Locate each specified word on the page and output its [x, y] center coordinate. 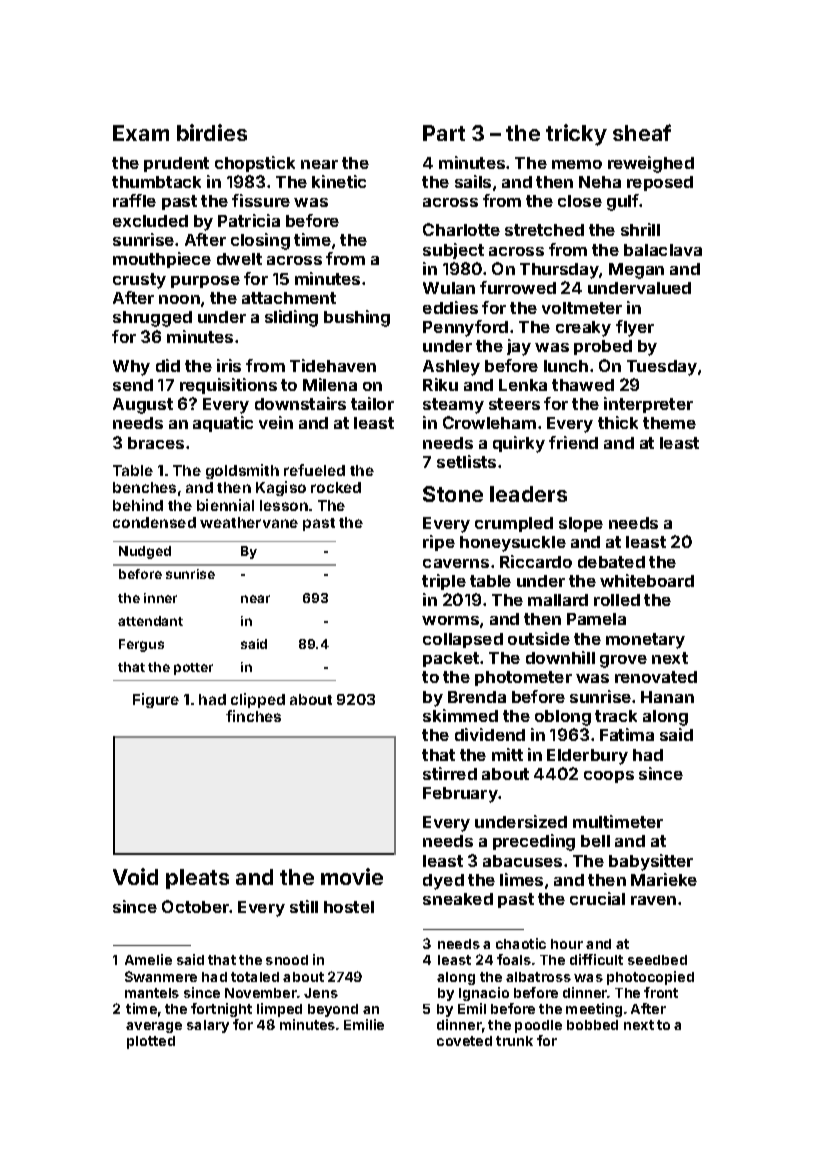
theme [669, 423]
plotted [151, 1042]
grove [623, 661]
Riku [440, 384]
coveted [464, 1041]
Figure [156, 700]
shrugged [152, 319]
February [461, 795]
